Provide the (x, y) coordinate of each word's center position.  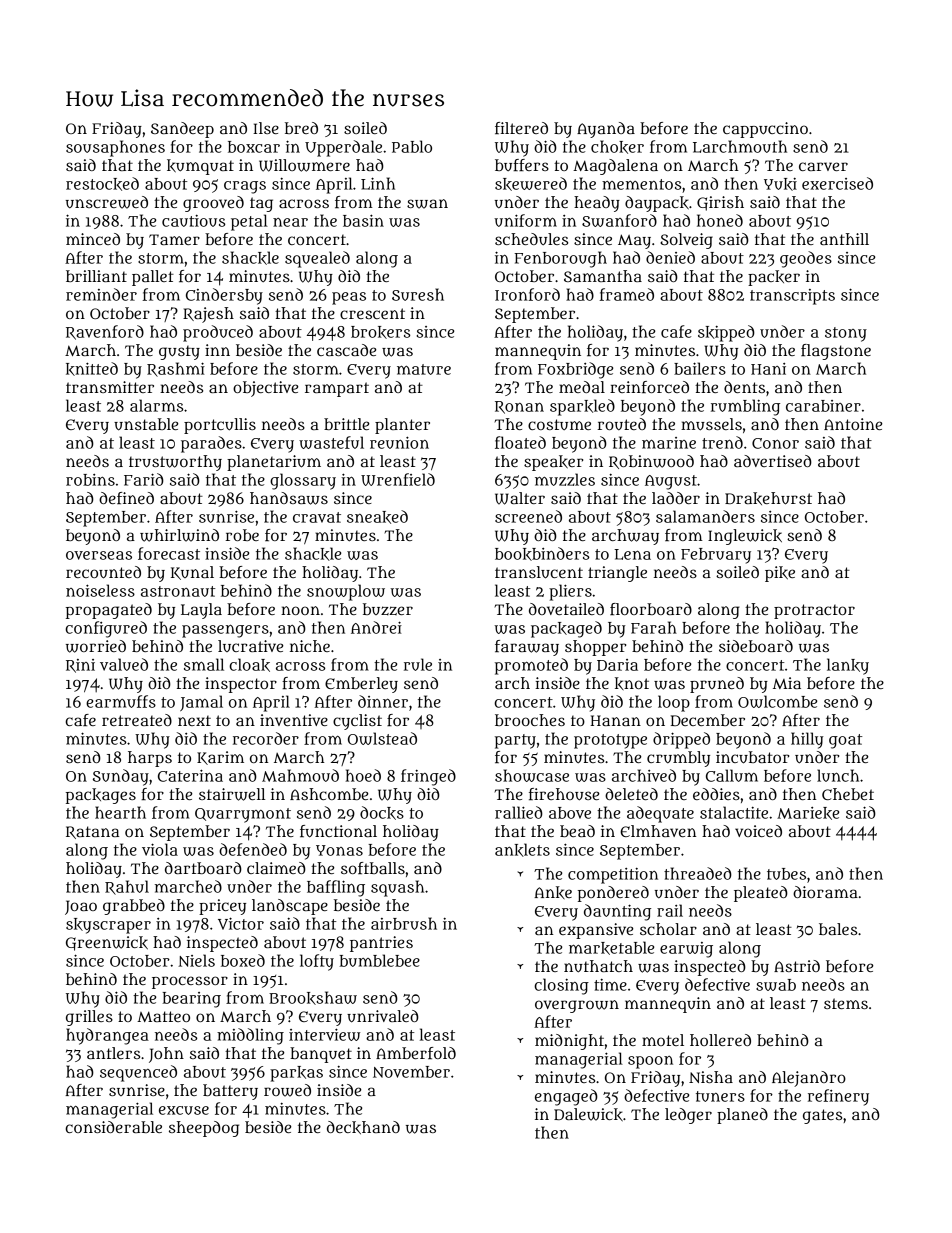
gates (822, 1116)
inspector (241, 685)
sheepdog (204, 1129)
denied (670, 257)
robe (242, 535)
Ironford (527, 294)
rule (418, 664)
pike (780, 574)
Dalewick (588, 1115)
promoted (531, 666)
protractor (814, 611)
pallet (153, 278)
